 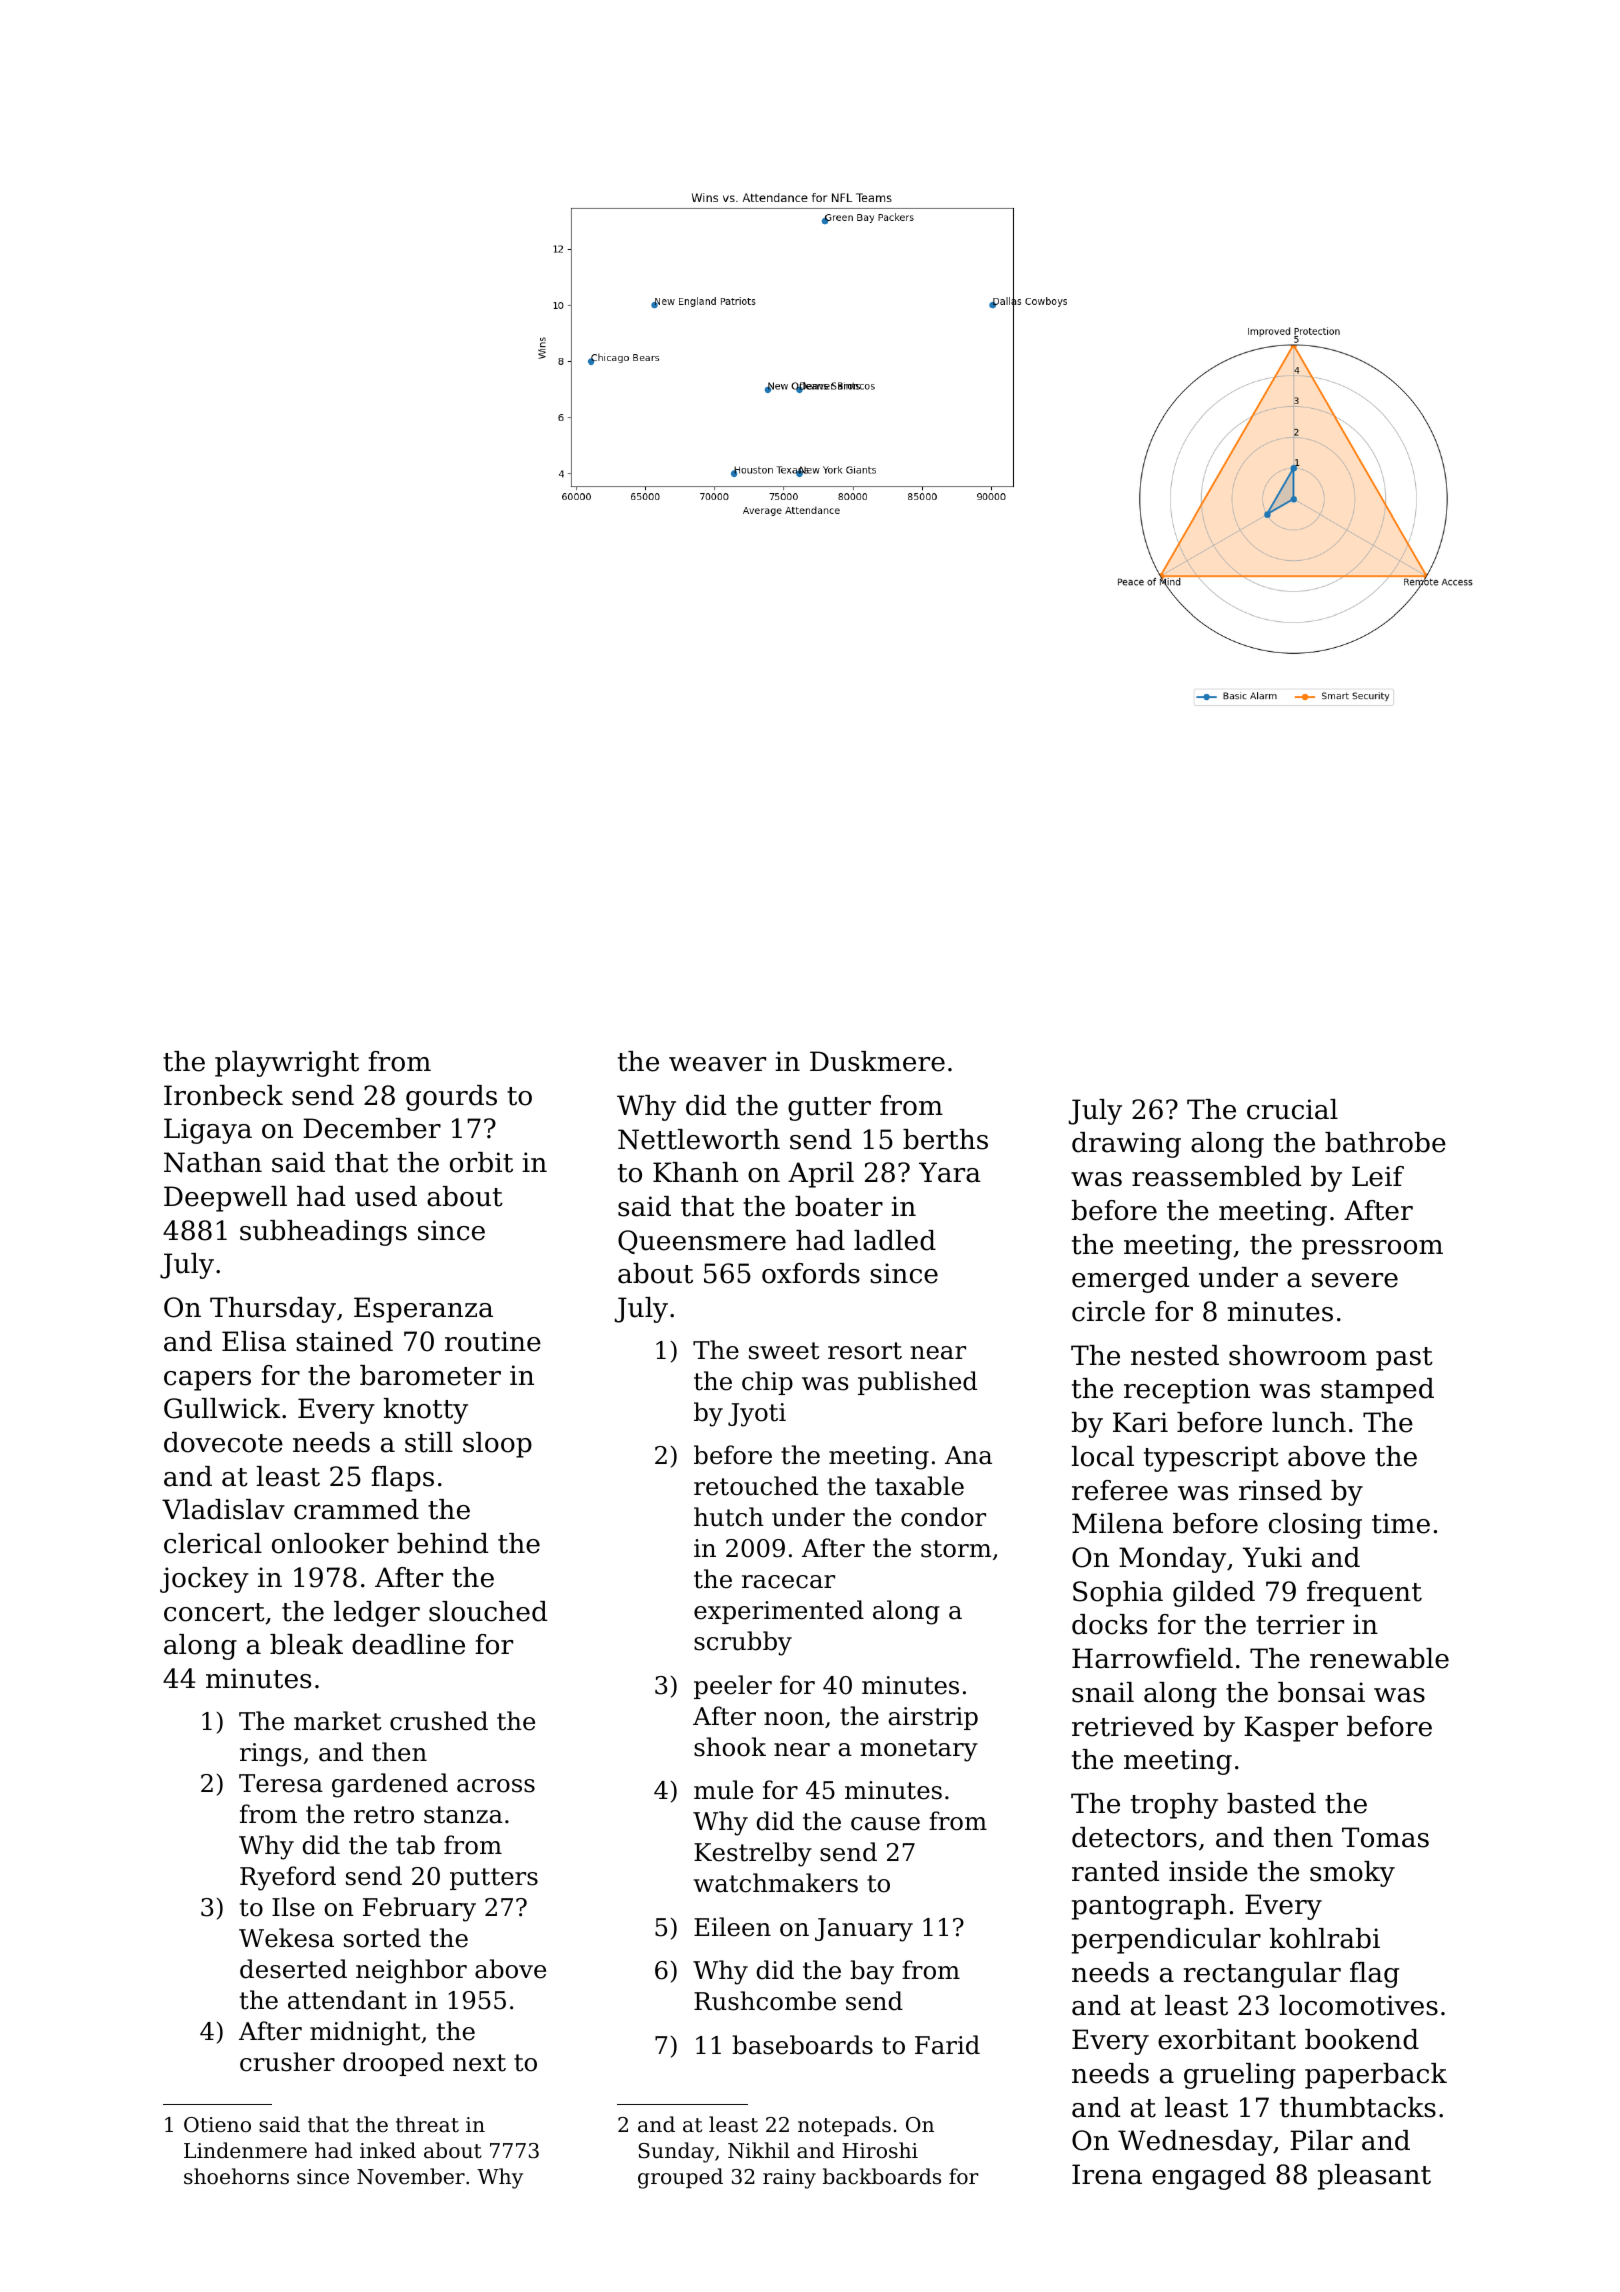 I want to click on crucial, so click(x=1292, y=1109).
